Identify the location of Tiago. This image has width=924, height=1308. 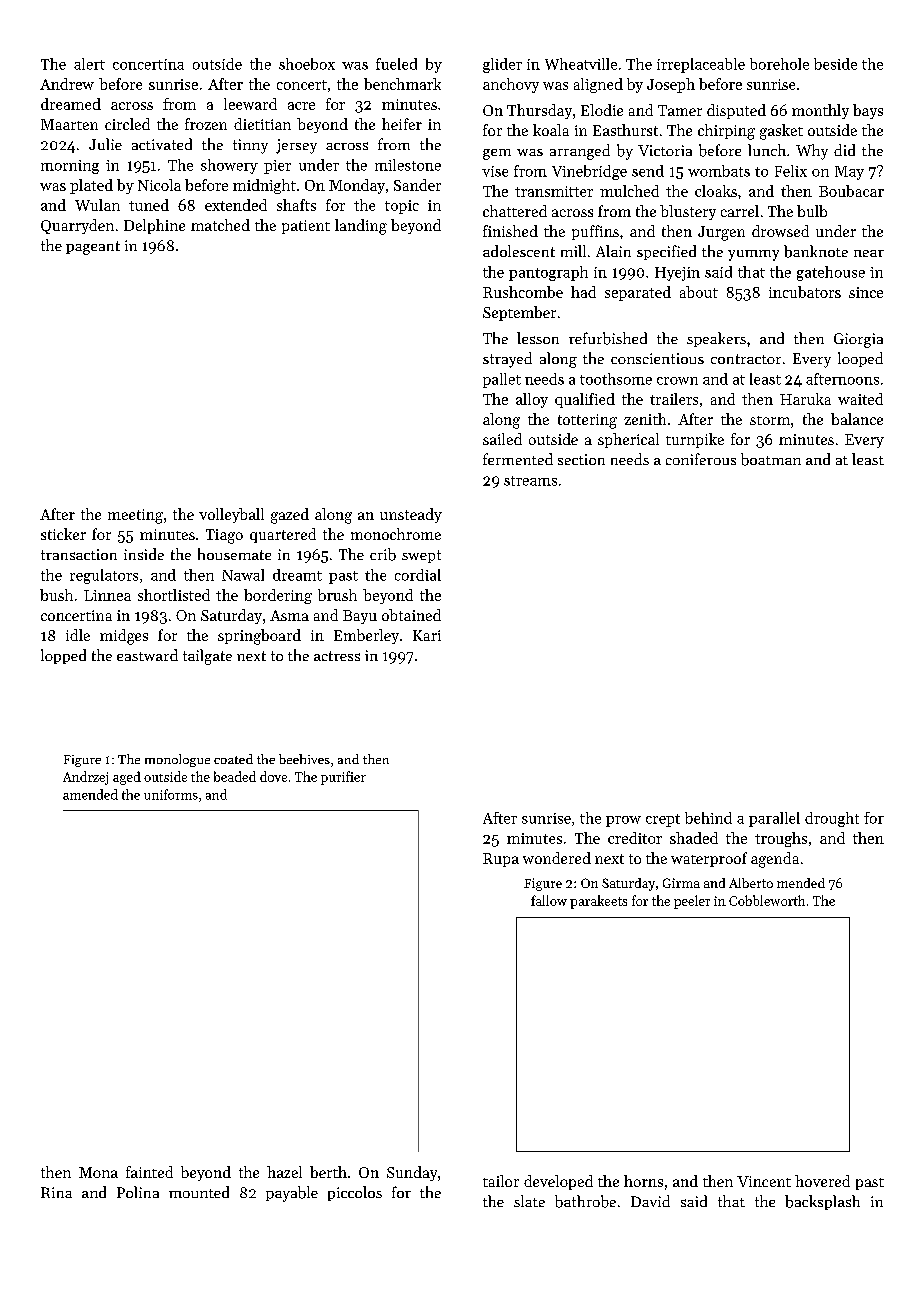
(224, 536).
